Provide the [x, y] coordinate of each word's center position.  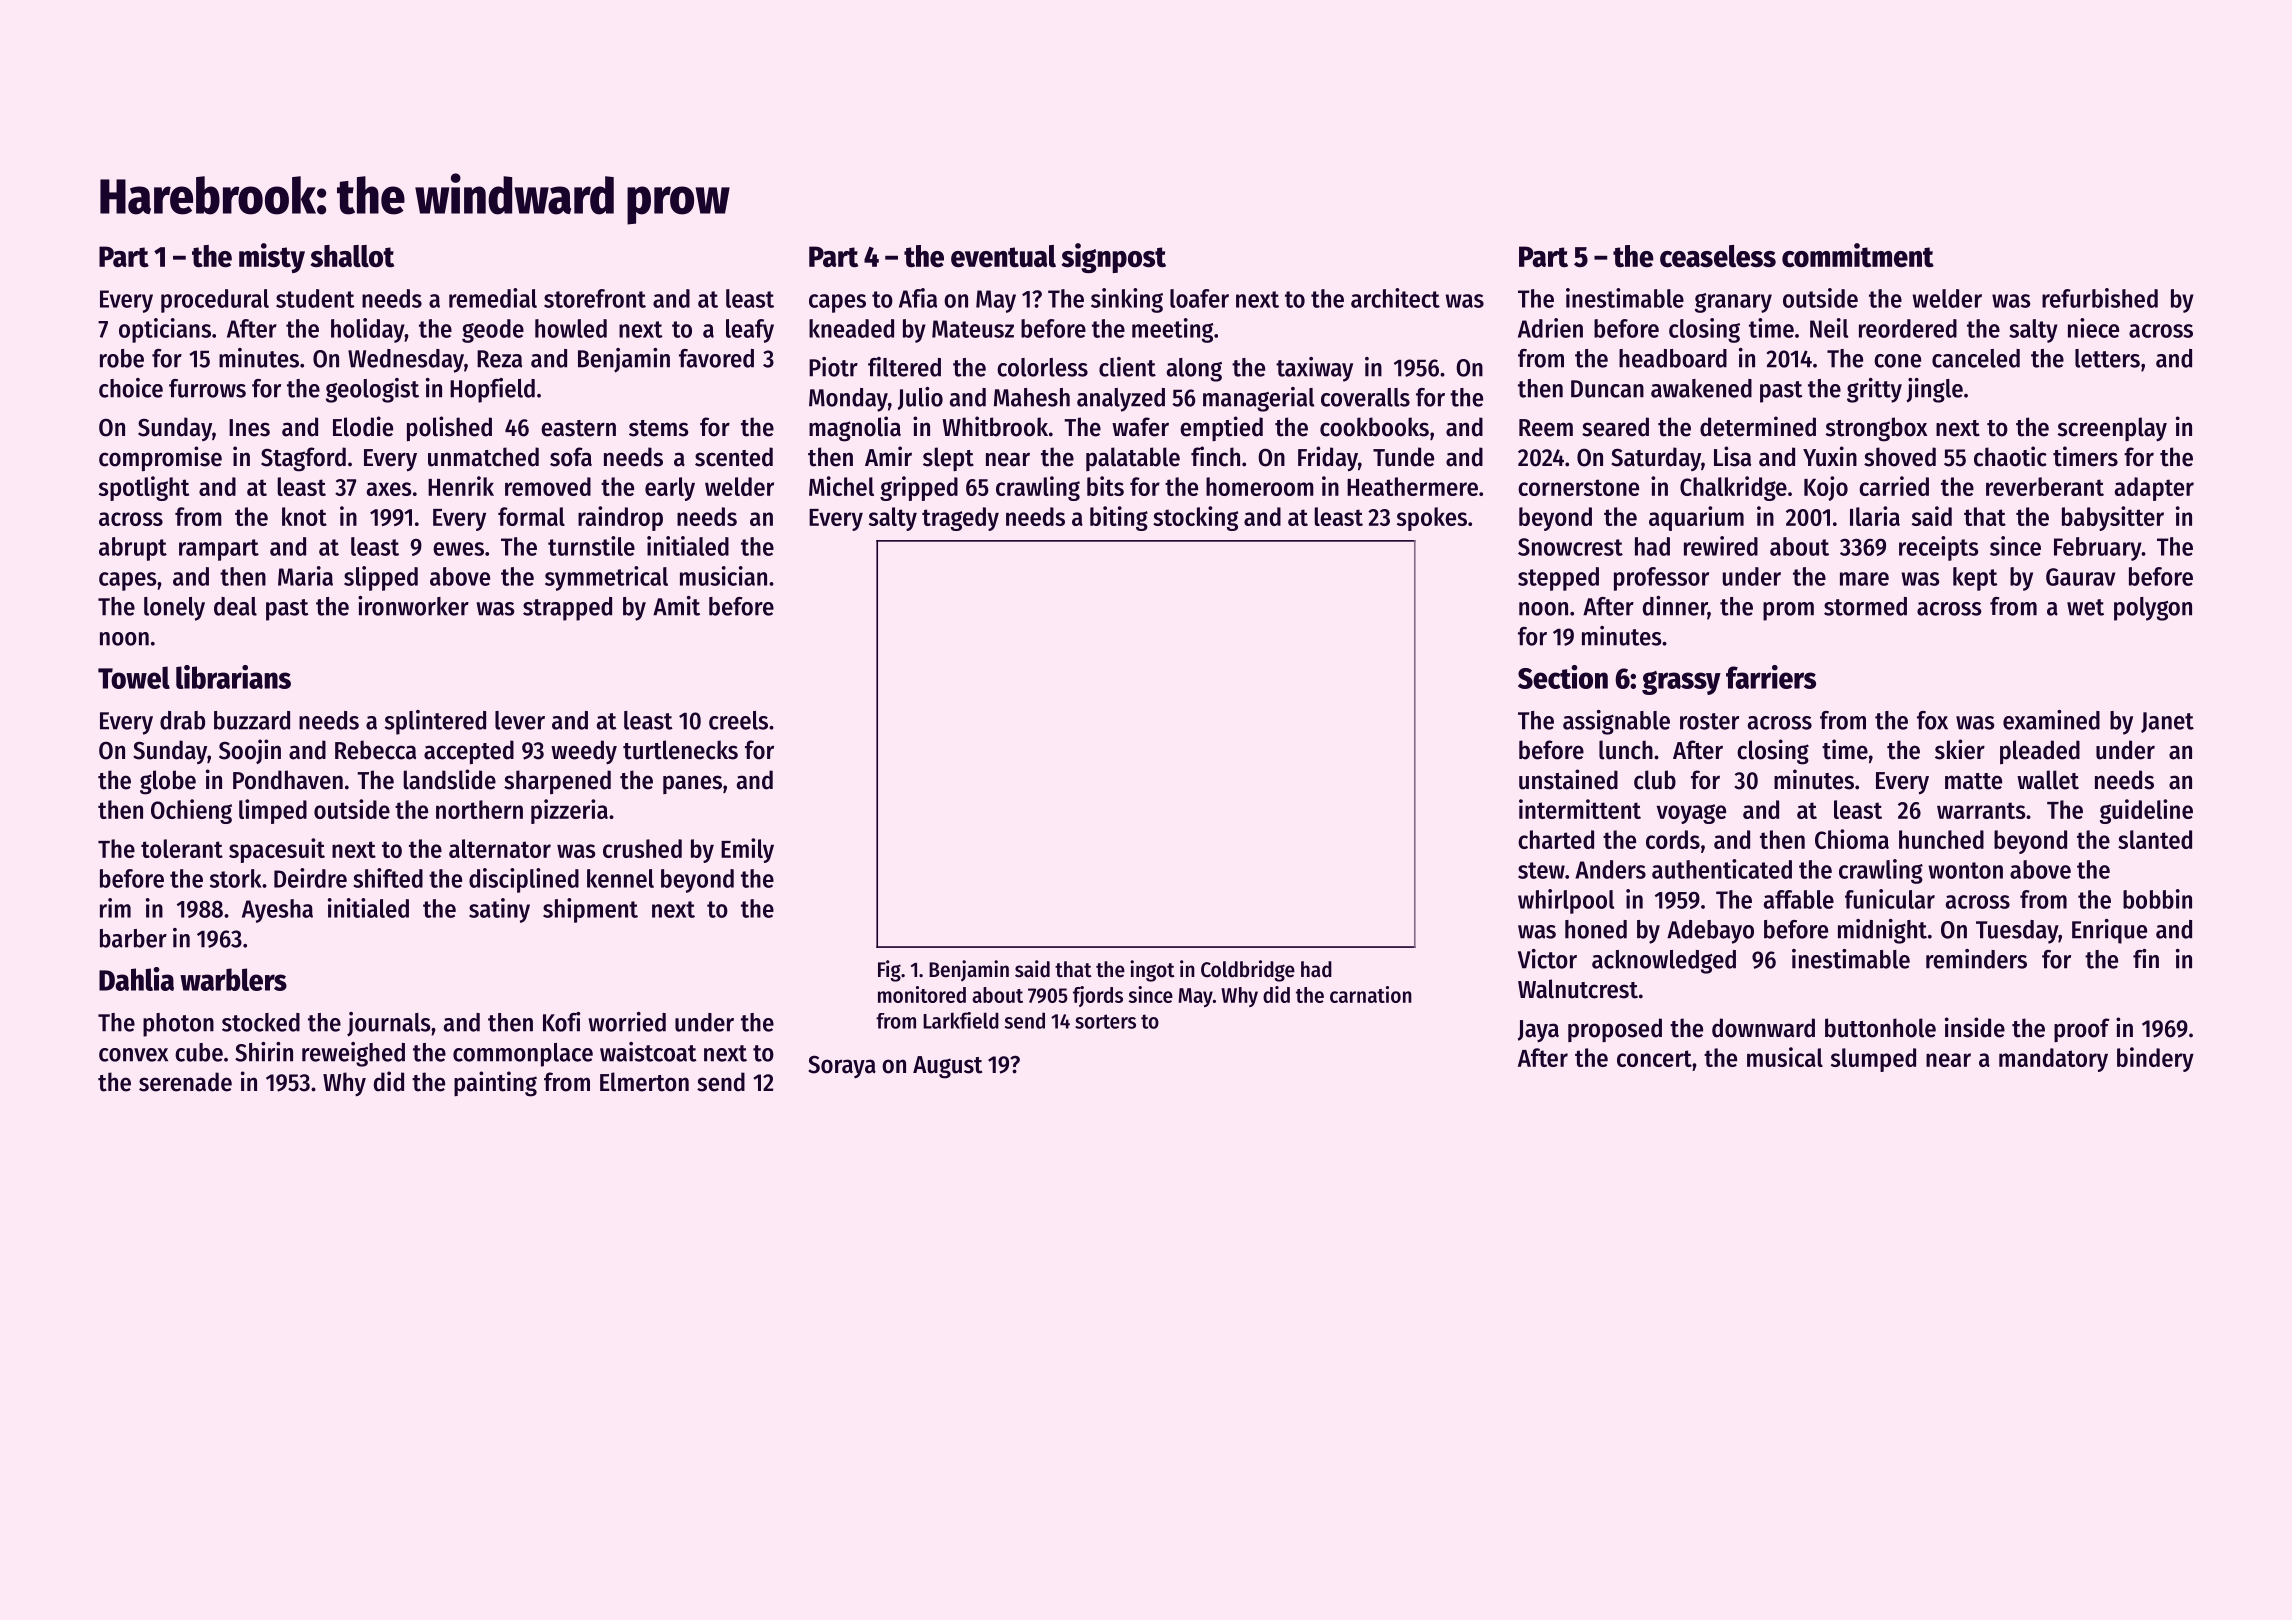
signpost [1114, 258]
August [947, 1067]
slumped [1873, 1060]
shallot [352, 256]
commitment [1858, 255]
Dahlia [136, 979]
